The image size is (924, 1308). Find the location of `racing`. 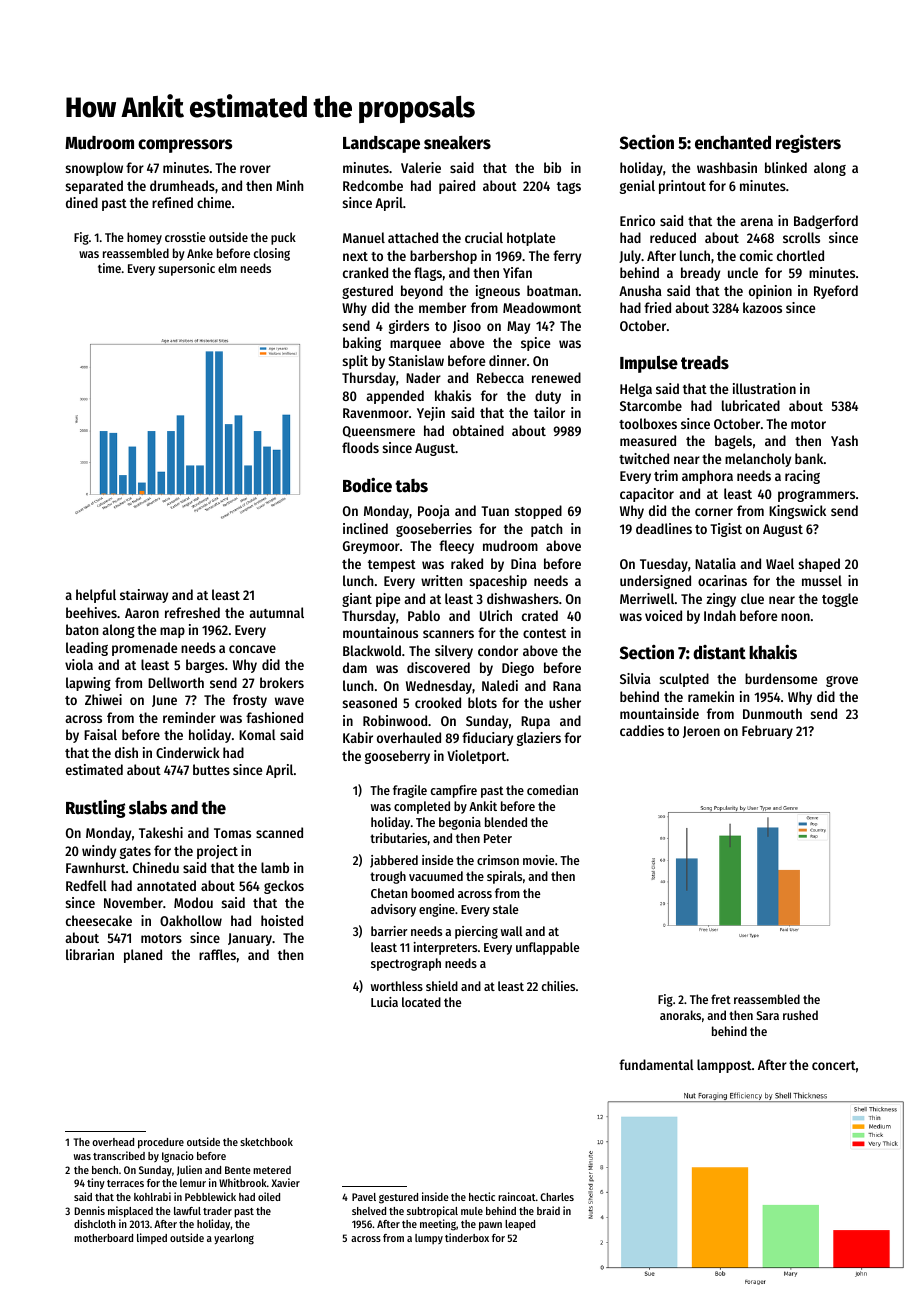

racing is located at coordinates (802, 477).
